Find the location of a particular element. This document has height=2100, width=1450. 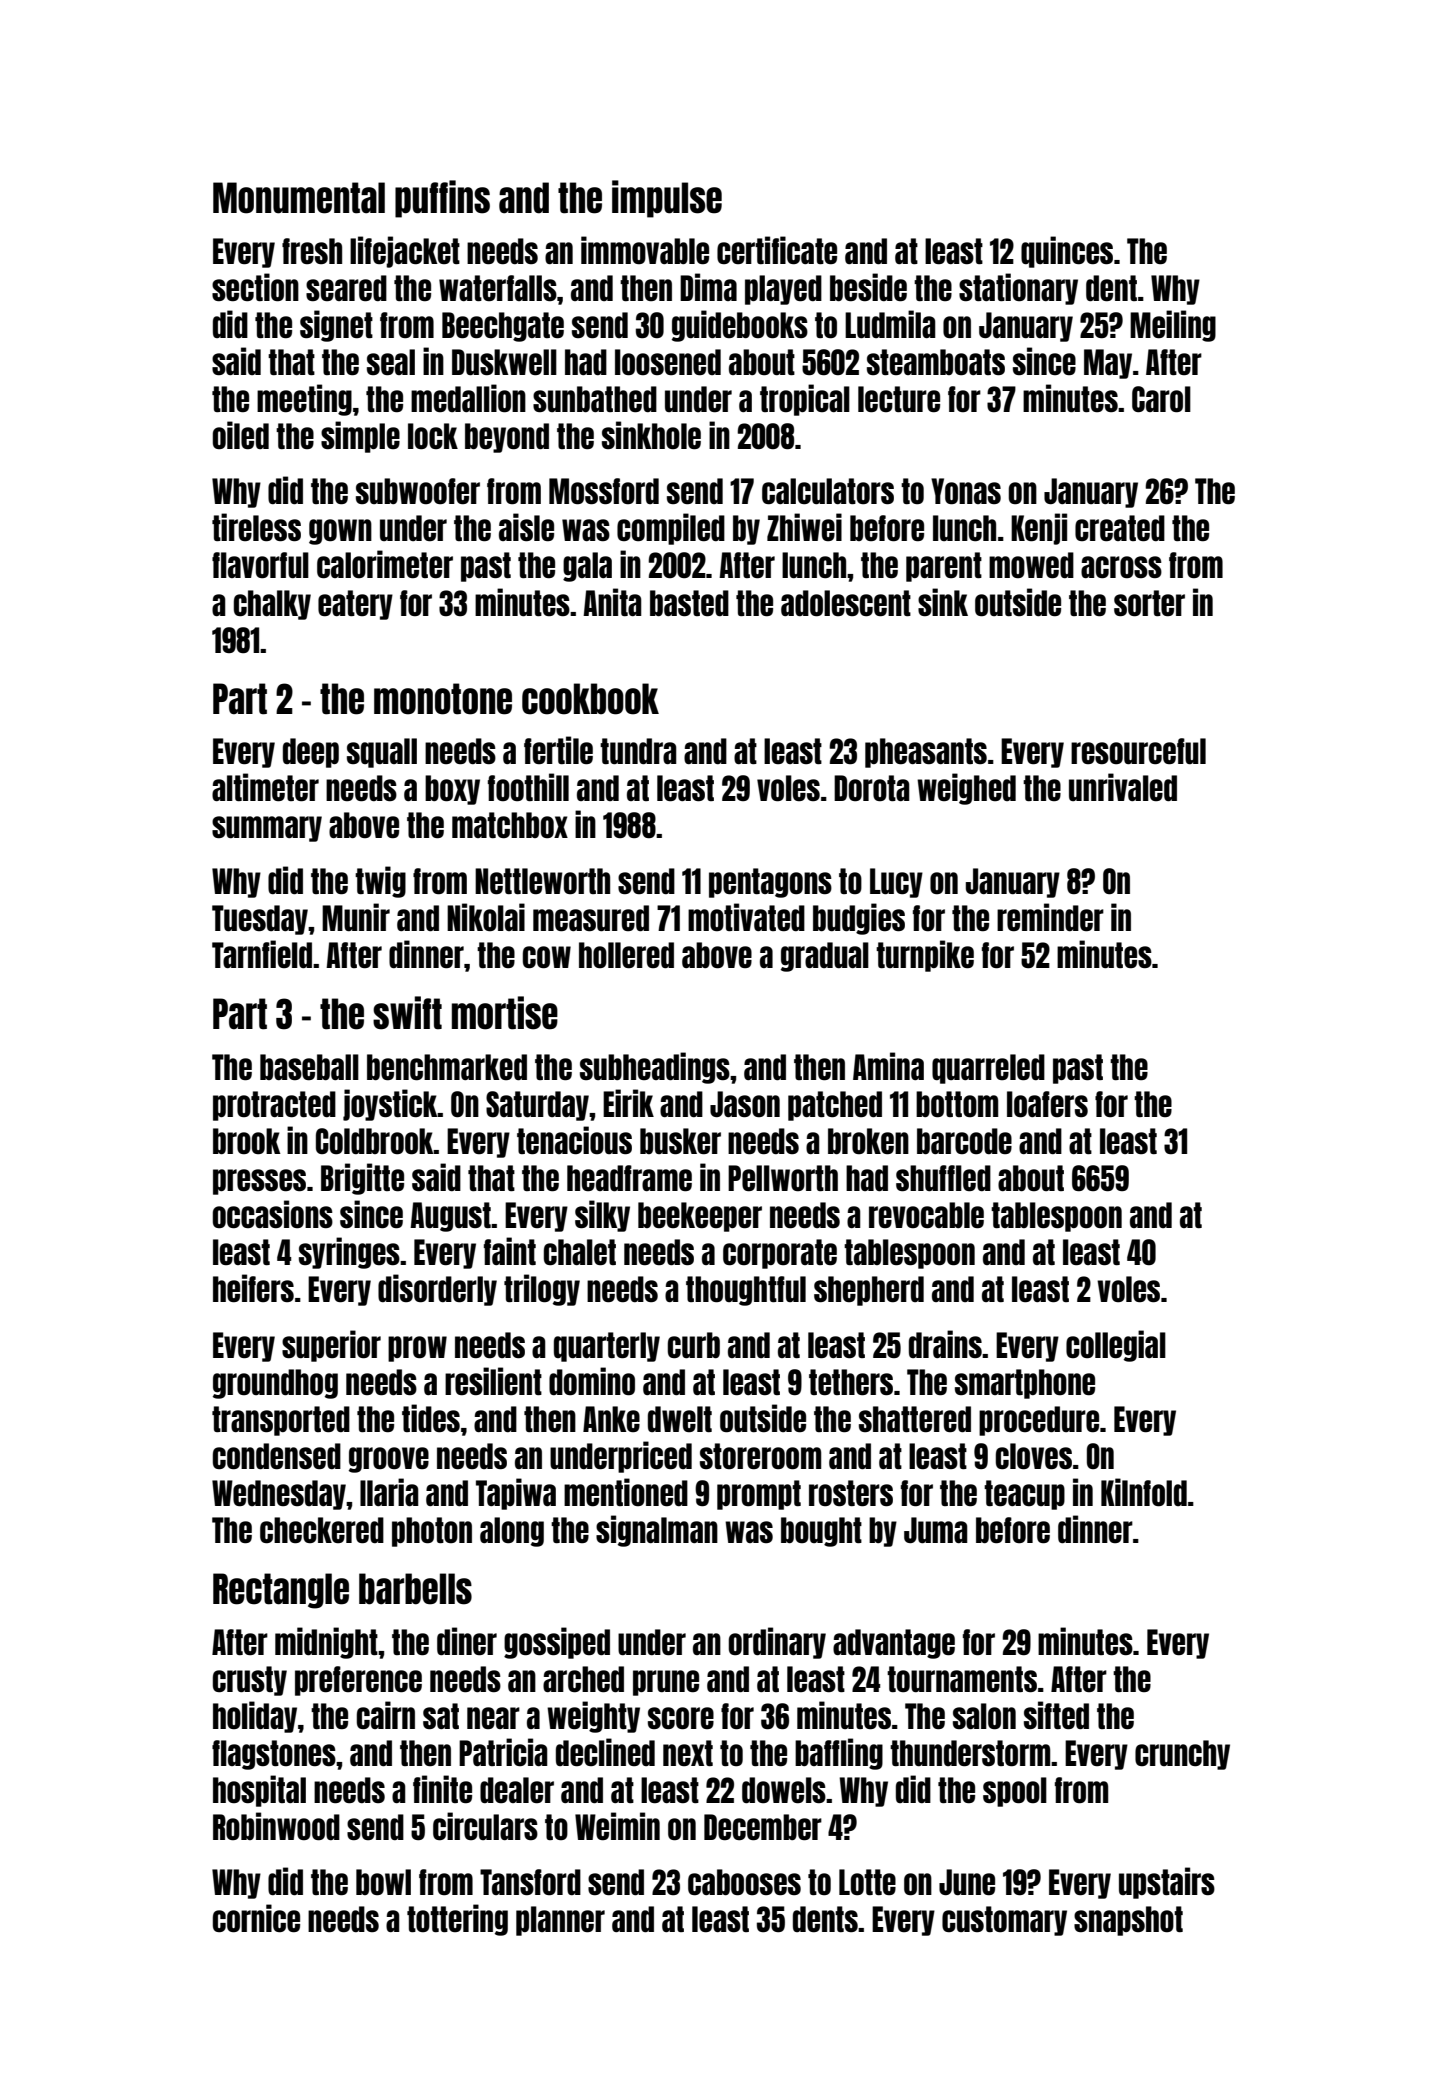

crunchy is located at coordinates (1182, 1755).
